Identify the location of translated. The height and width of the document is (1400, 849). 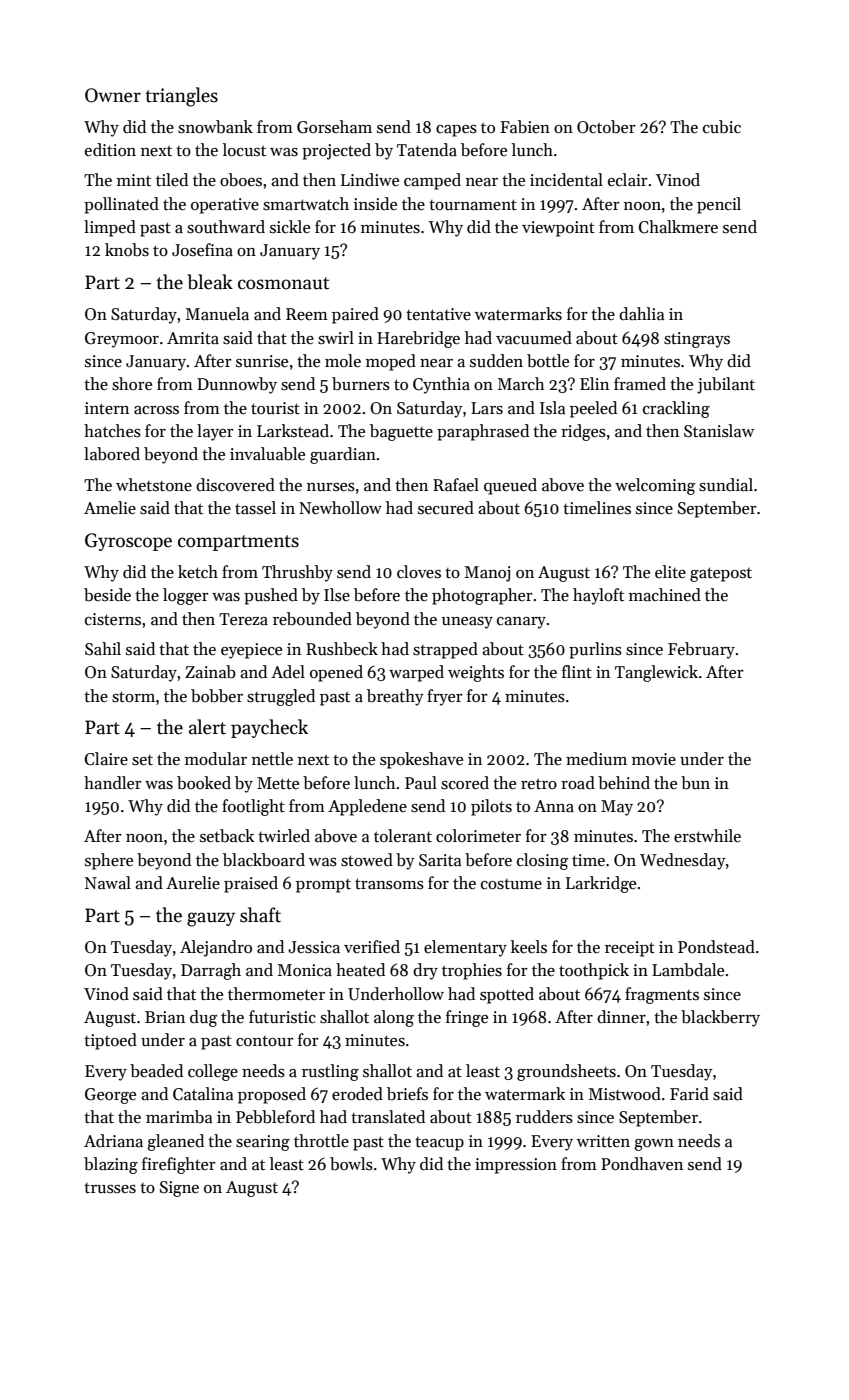
(388, 1117).
